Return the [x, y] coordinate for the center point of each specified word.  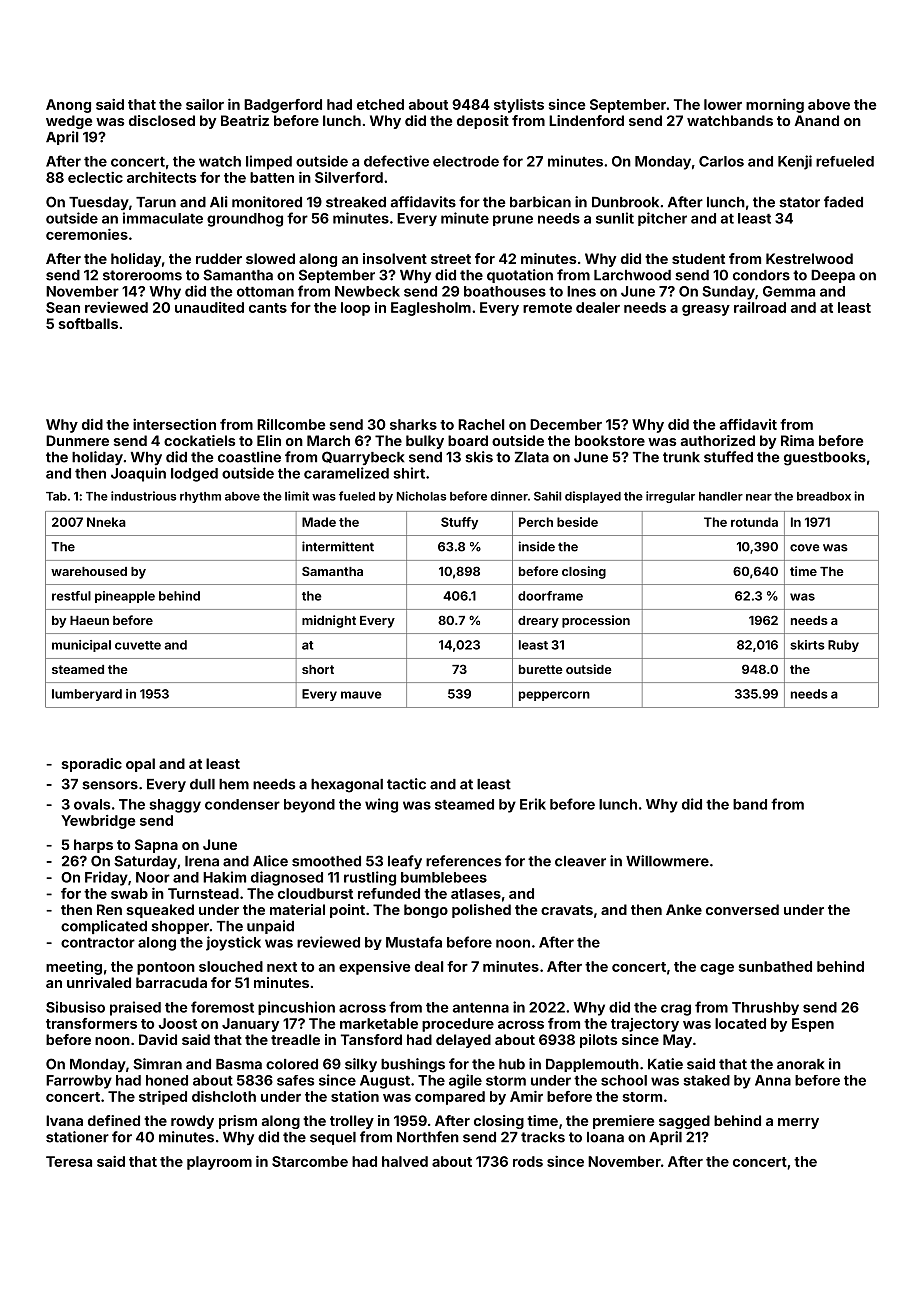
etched [380, 104]
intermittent [338, 546]
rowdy [192, 1122]
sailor [205, 104]
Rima [797, 440]
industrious [143, 496]
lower [723, 104]
